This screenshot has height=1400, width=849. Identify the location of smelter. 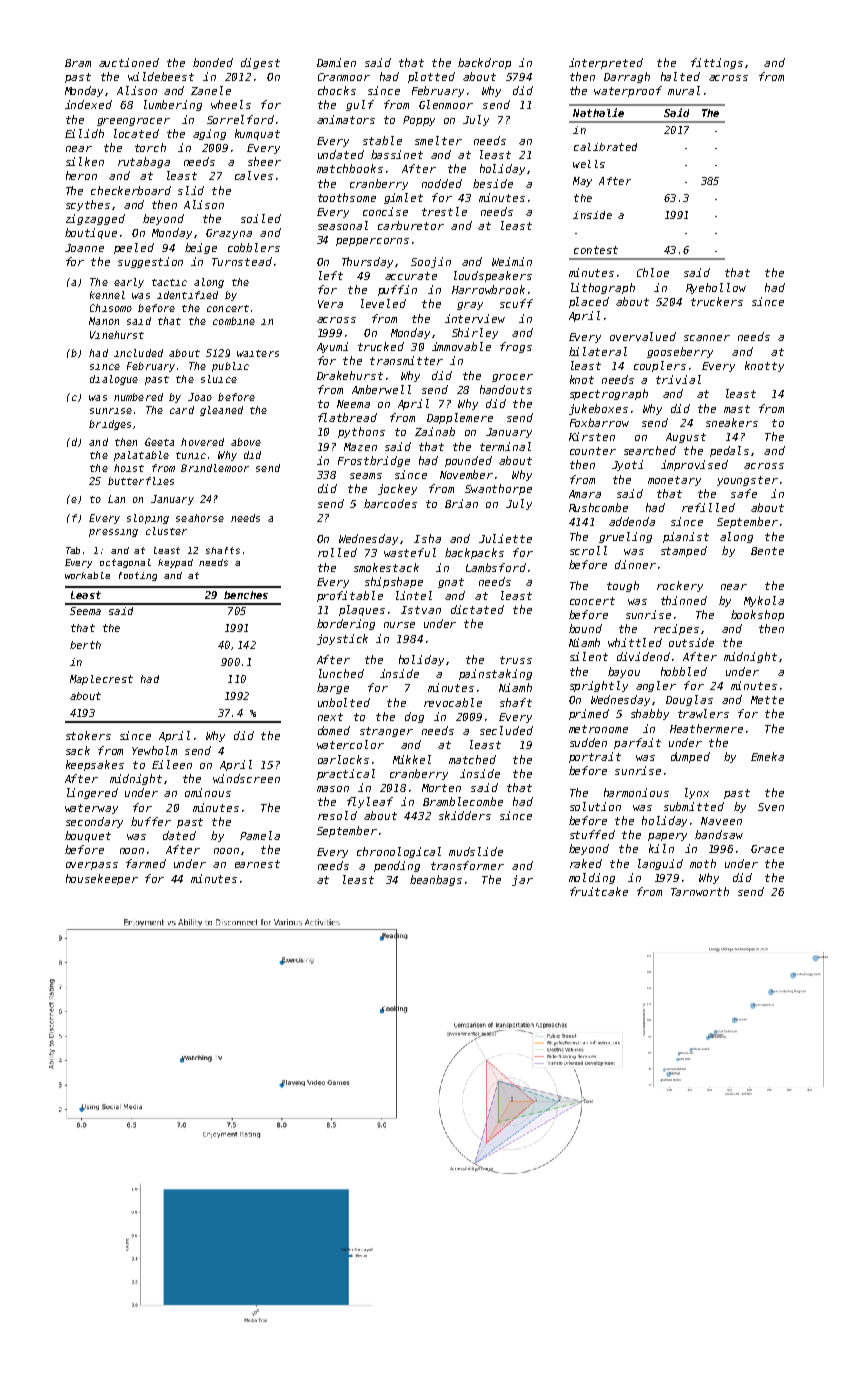
(438, 140).
